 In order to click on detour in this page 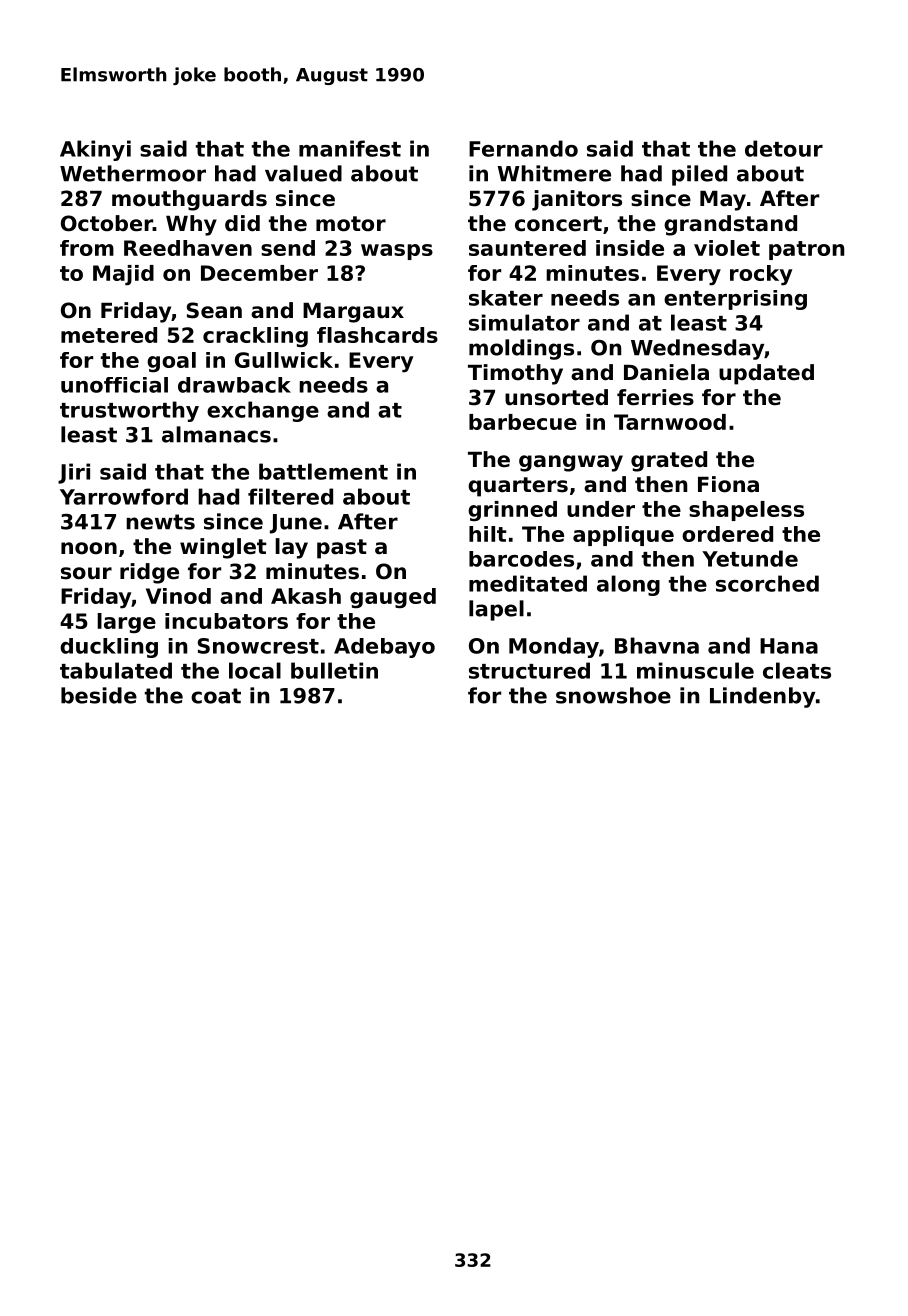, I will do `click(784, 148)`.
